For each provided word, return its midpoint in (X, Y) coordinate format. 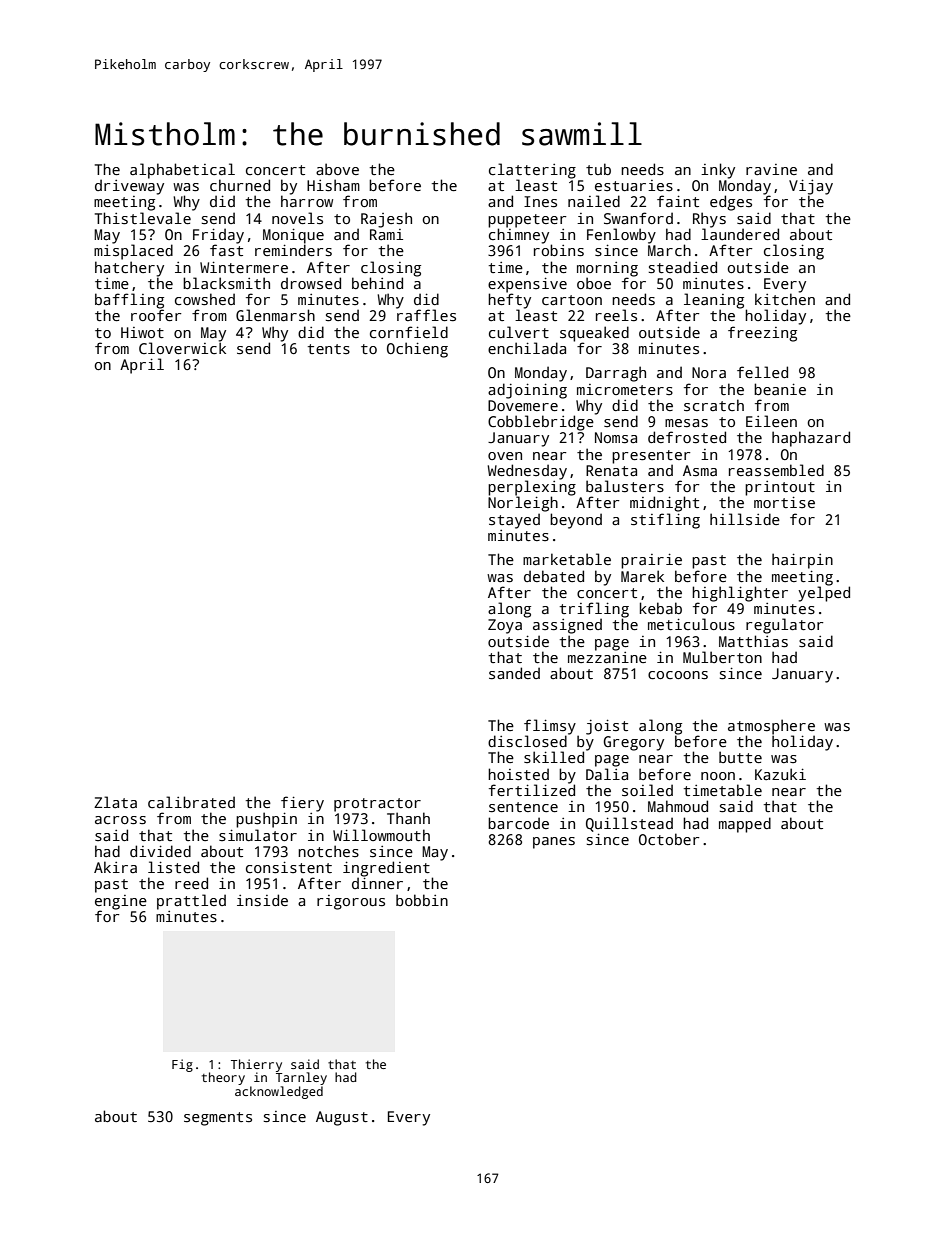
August (342, 1118)
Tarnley (301, 1078)
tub (598, 169)
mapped (745, 825)
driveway (129, 187)
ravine (771, 169)
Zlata (115, 802)
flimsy (550, 727)
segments (218, 1119)
